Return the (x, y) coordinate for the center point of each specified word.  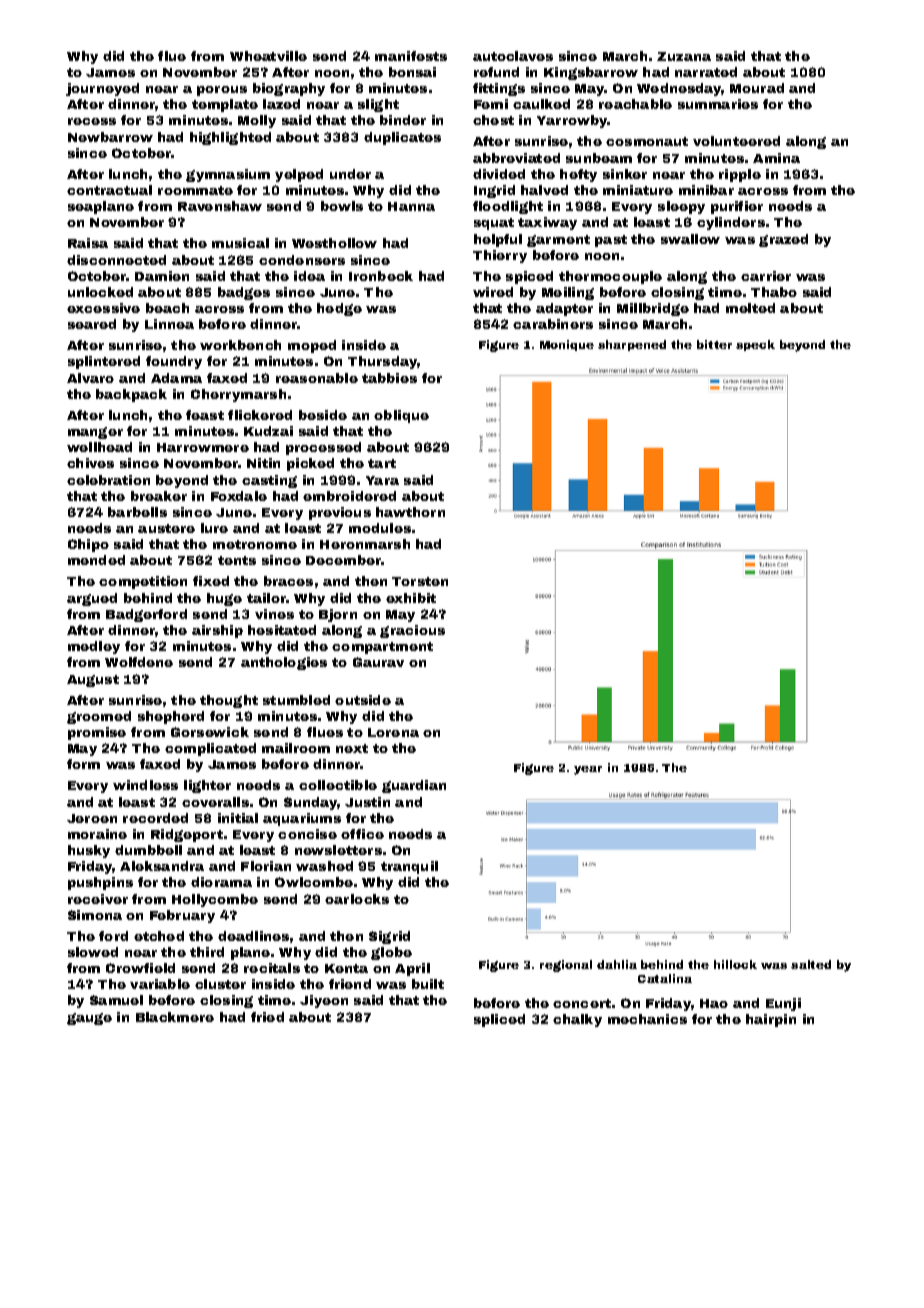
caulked (541, 104)
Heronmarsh (365, 544)
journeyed (102, 89)
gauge (89, 1019)
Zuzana (684, 56)
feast (205, 415)
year (588, 770)
